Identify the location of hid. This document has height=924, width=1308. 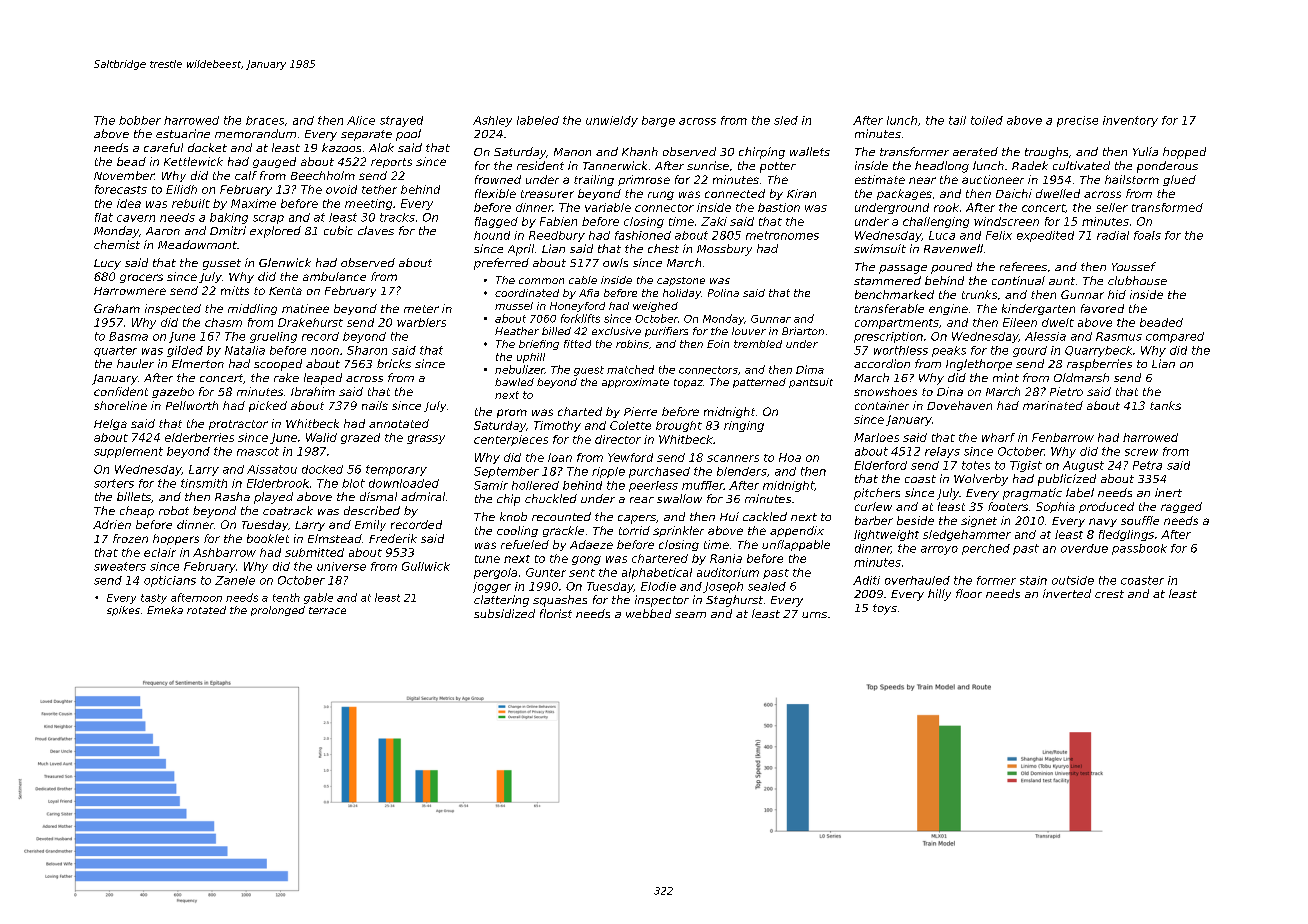
(1117, 294).
